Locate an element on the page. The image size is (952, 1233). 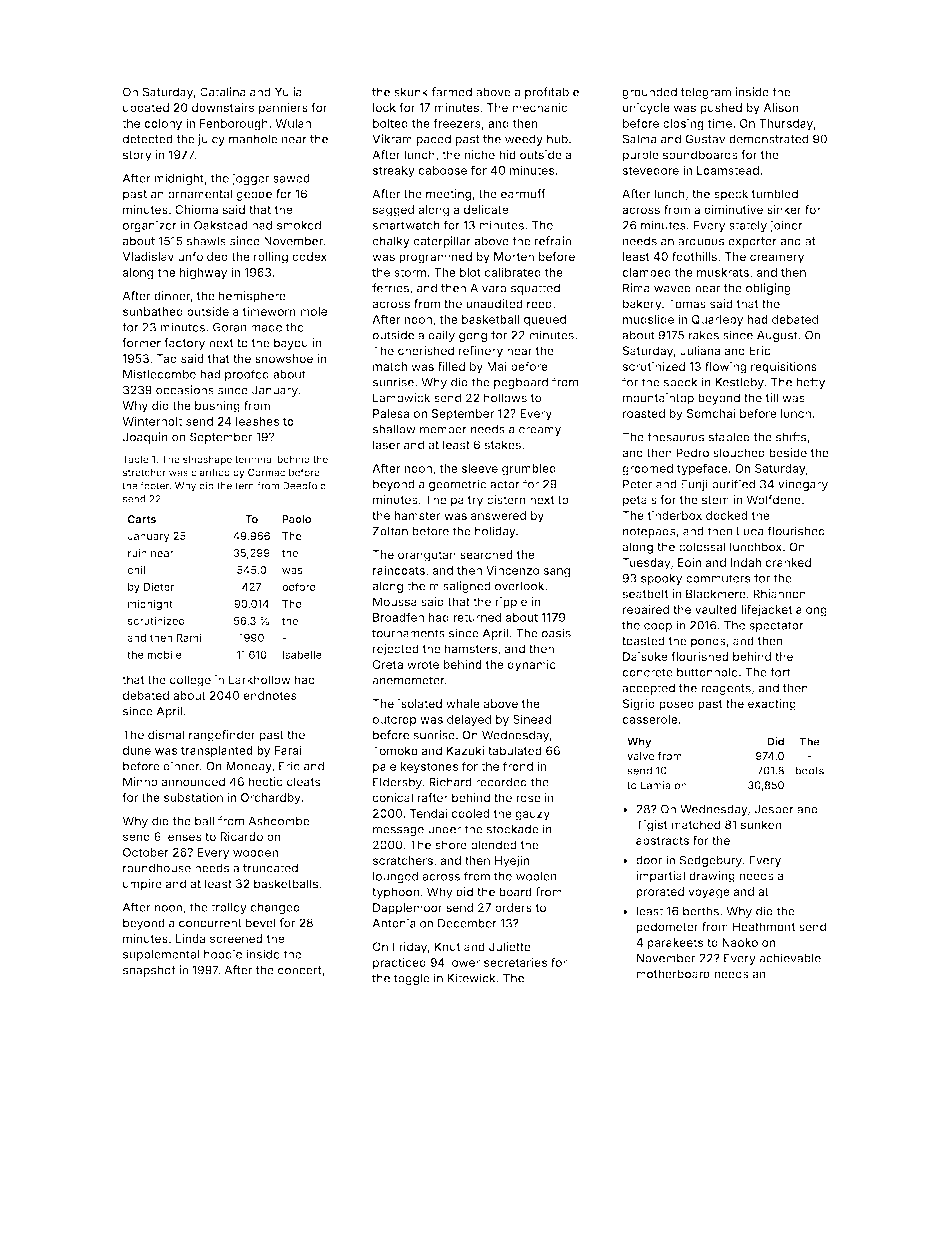
grounded is located at coordinates (649, 93).
